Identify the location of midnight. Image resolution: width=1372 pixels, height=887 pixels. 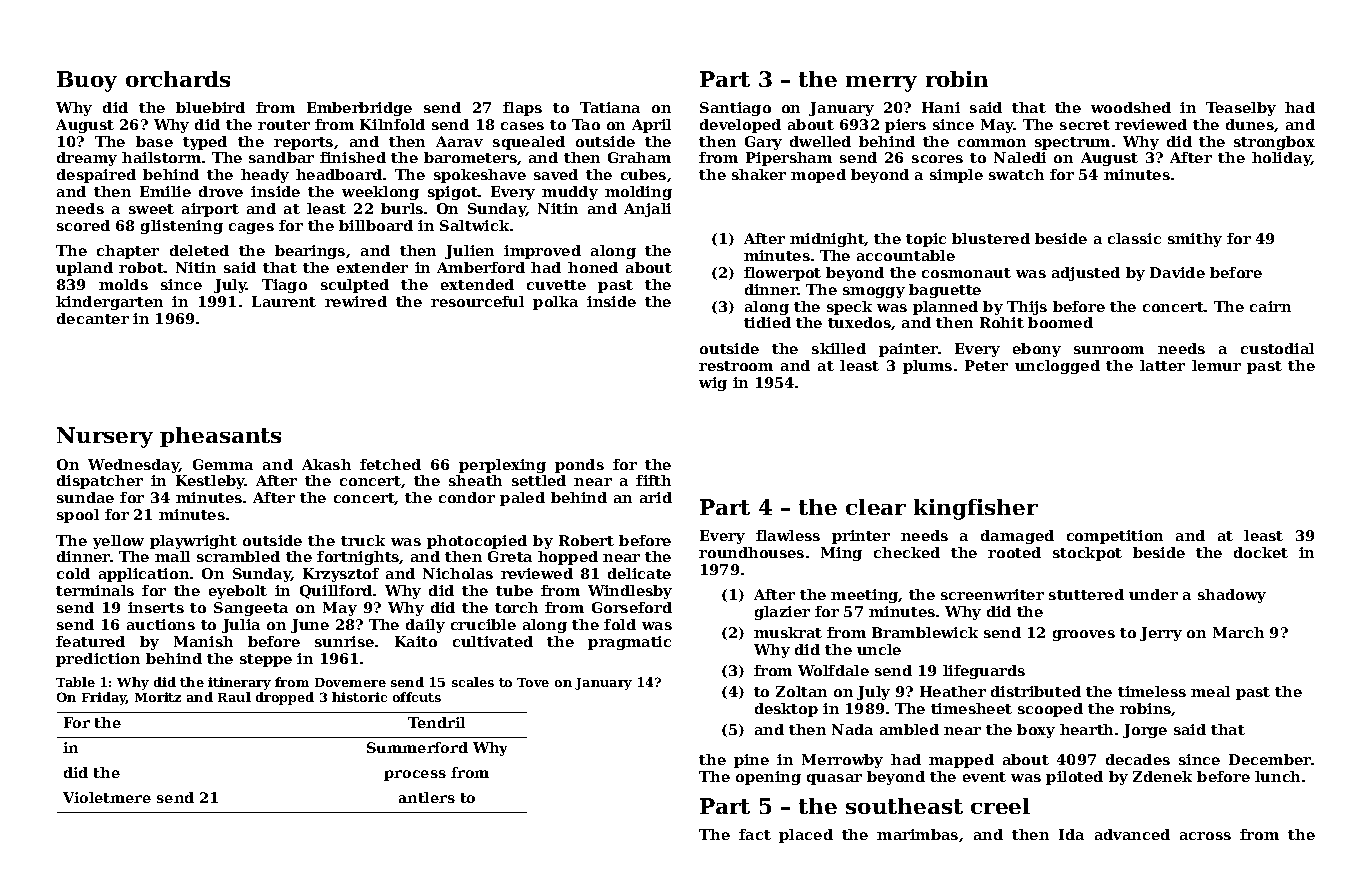
(827, 240).
